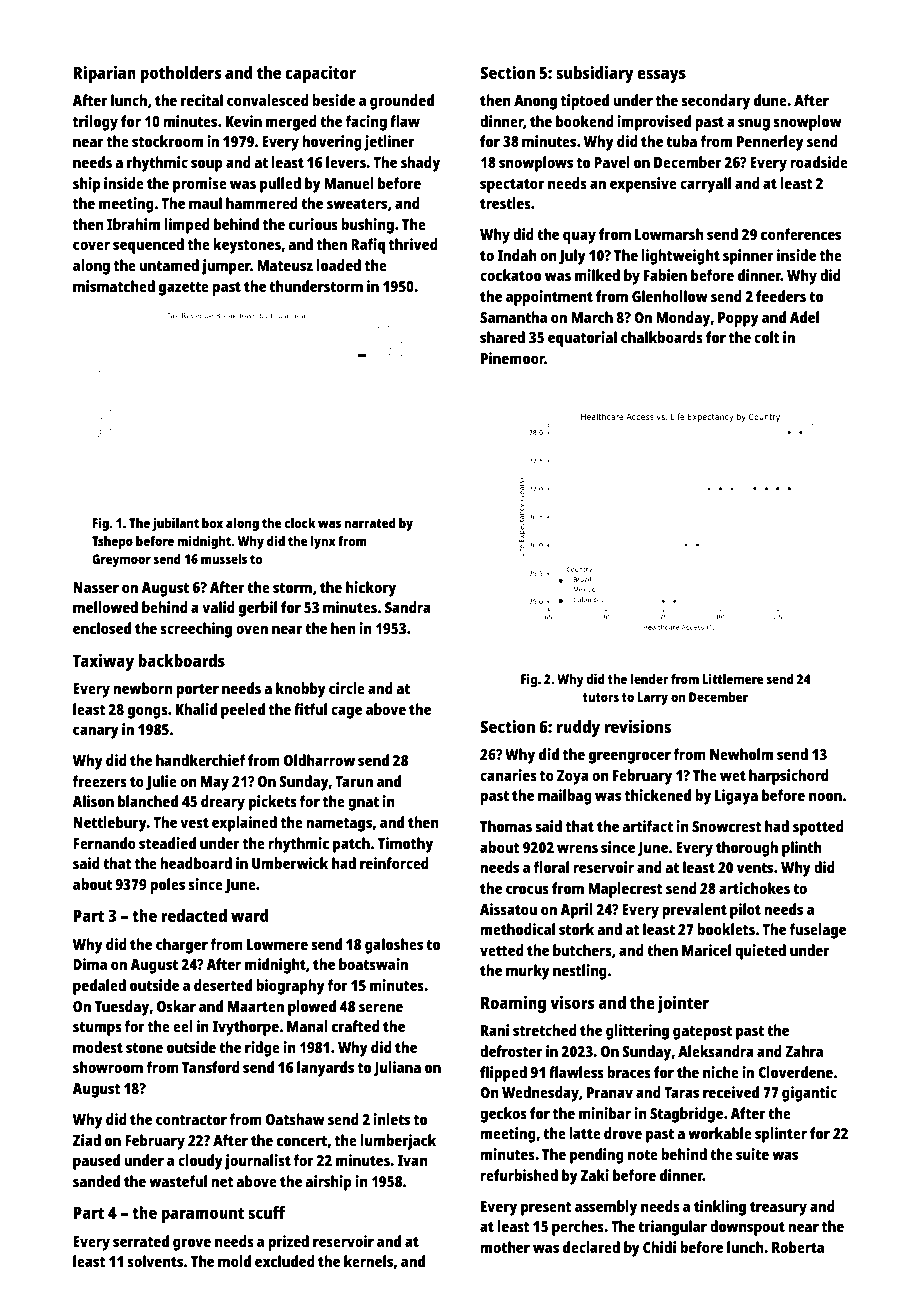 This screenshot has width=924, height=1308. What do you see at coordinates (582, 339) in the screenshot?
I see `equatorial` at bounding box center [582, 339].
